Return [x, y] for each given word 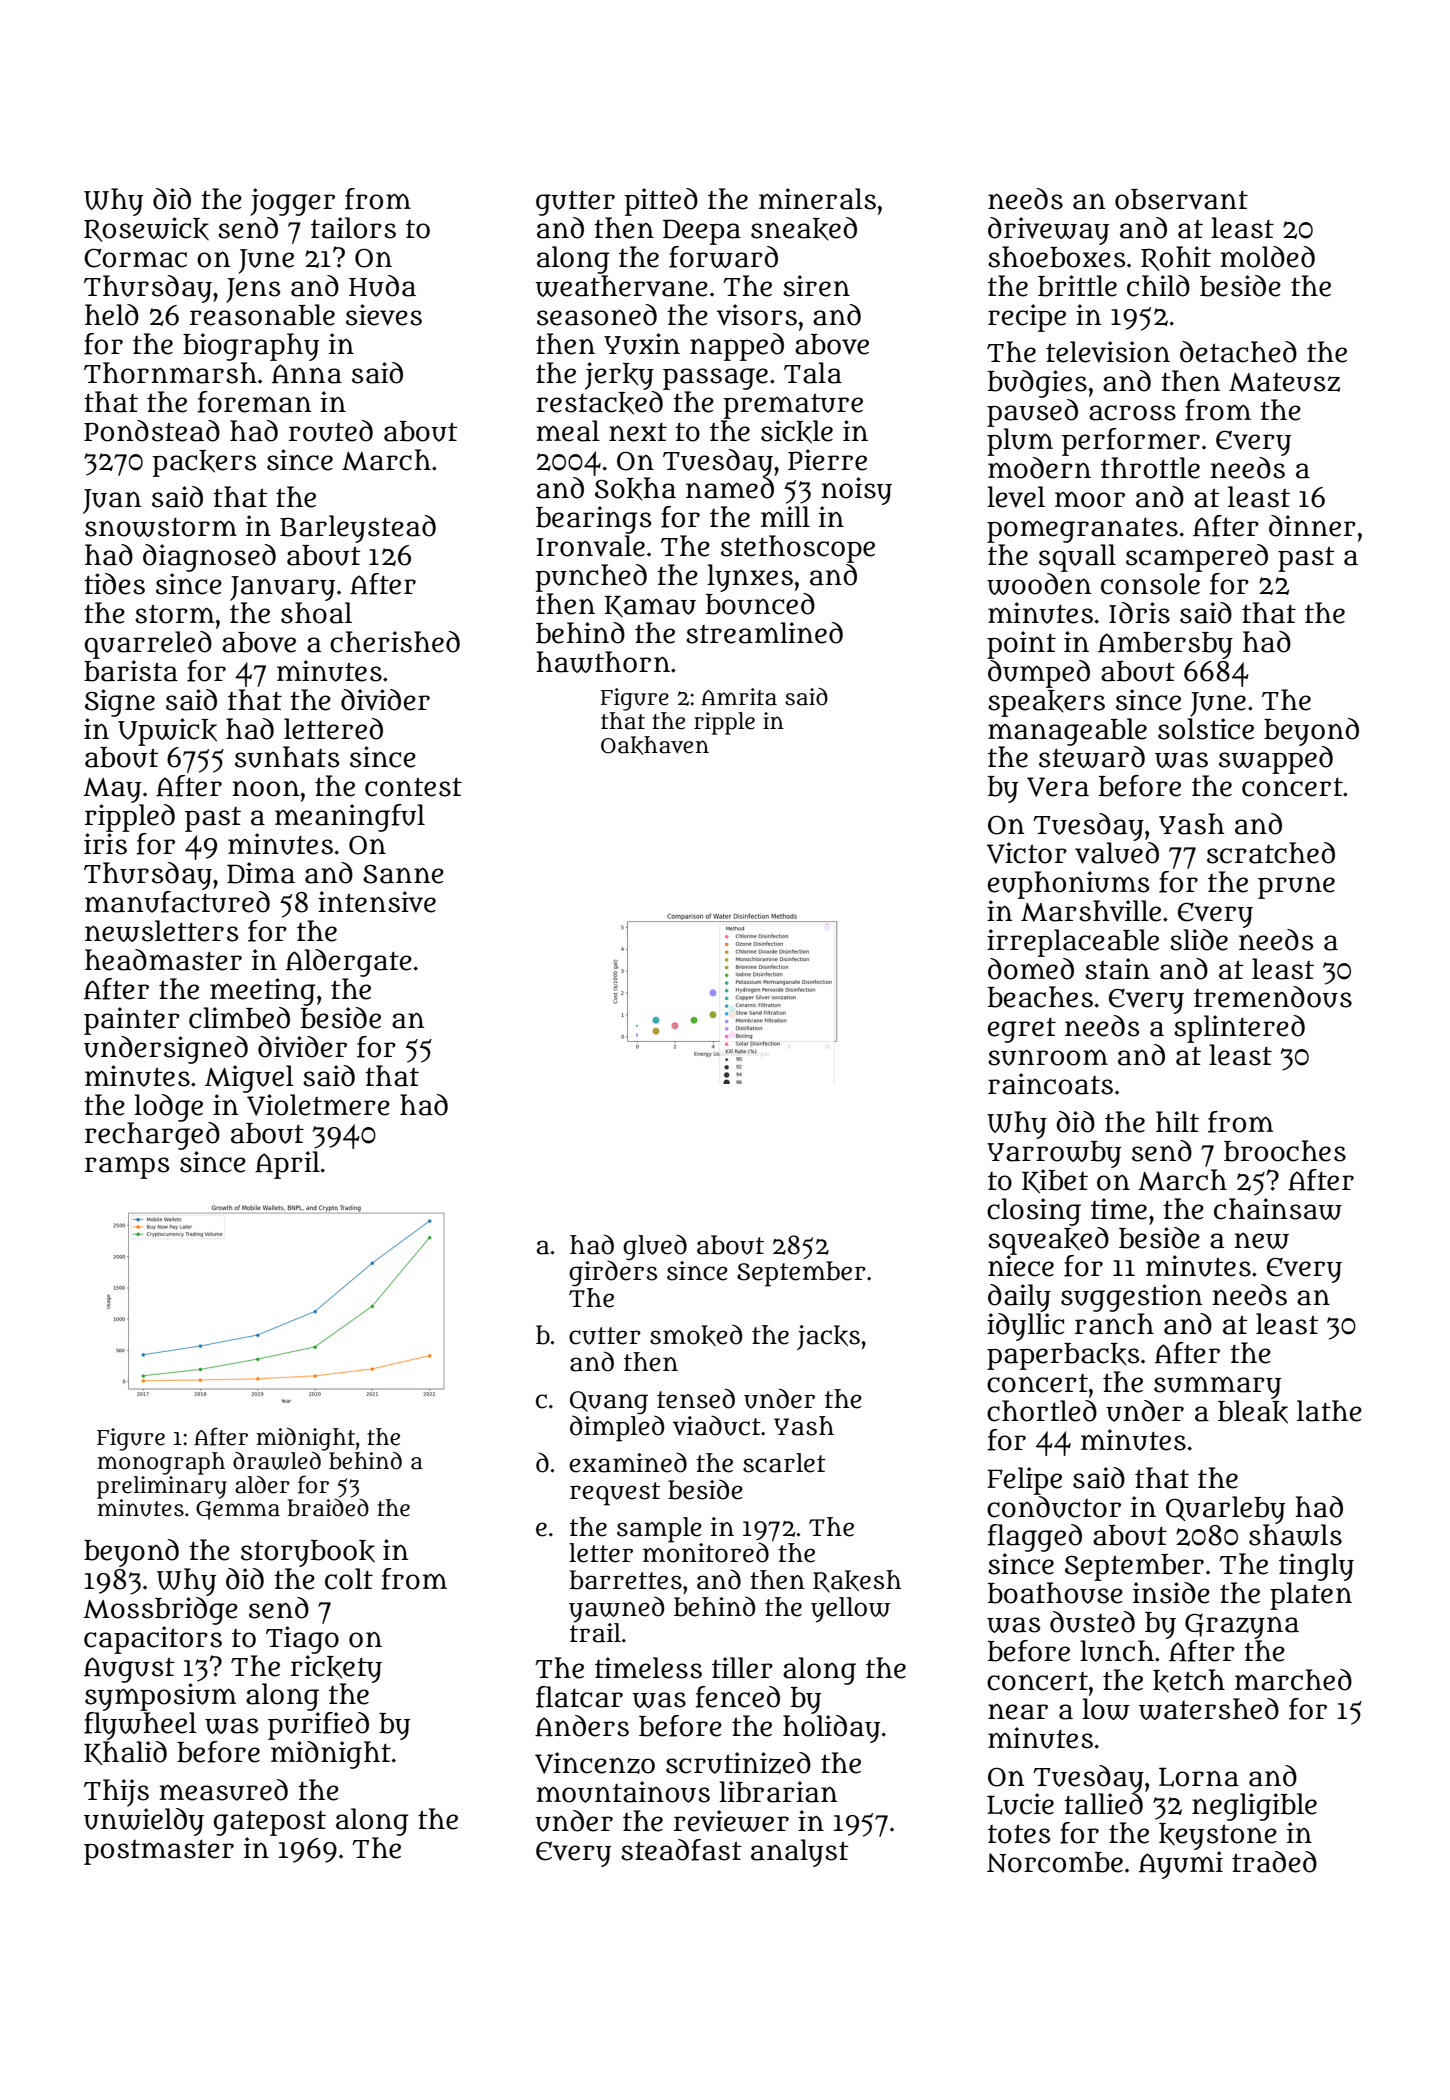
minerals [817, 199]
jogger [292, 202]
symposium [160, 1697]
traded [1274, 1862]
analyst [799, 1853]
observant [1181, 199]
